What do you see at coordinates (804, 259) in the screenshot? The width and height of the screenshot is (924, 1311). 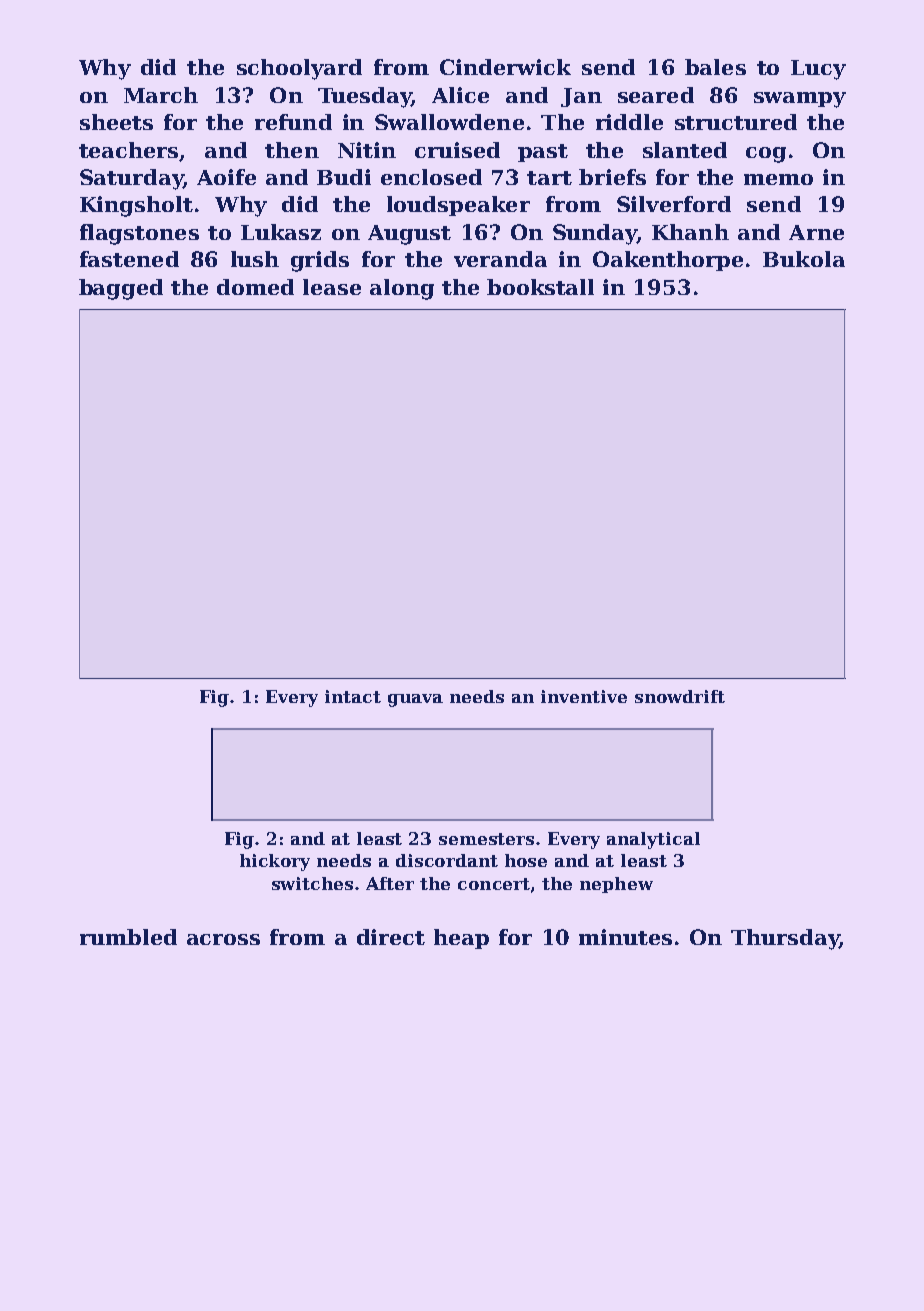 I see `Bukola` at bounding box center [804, 259].
